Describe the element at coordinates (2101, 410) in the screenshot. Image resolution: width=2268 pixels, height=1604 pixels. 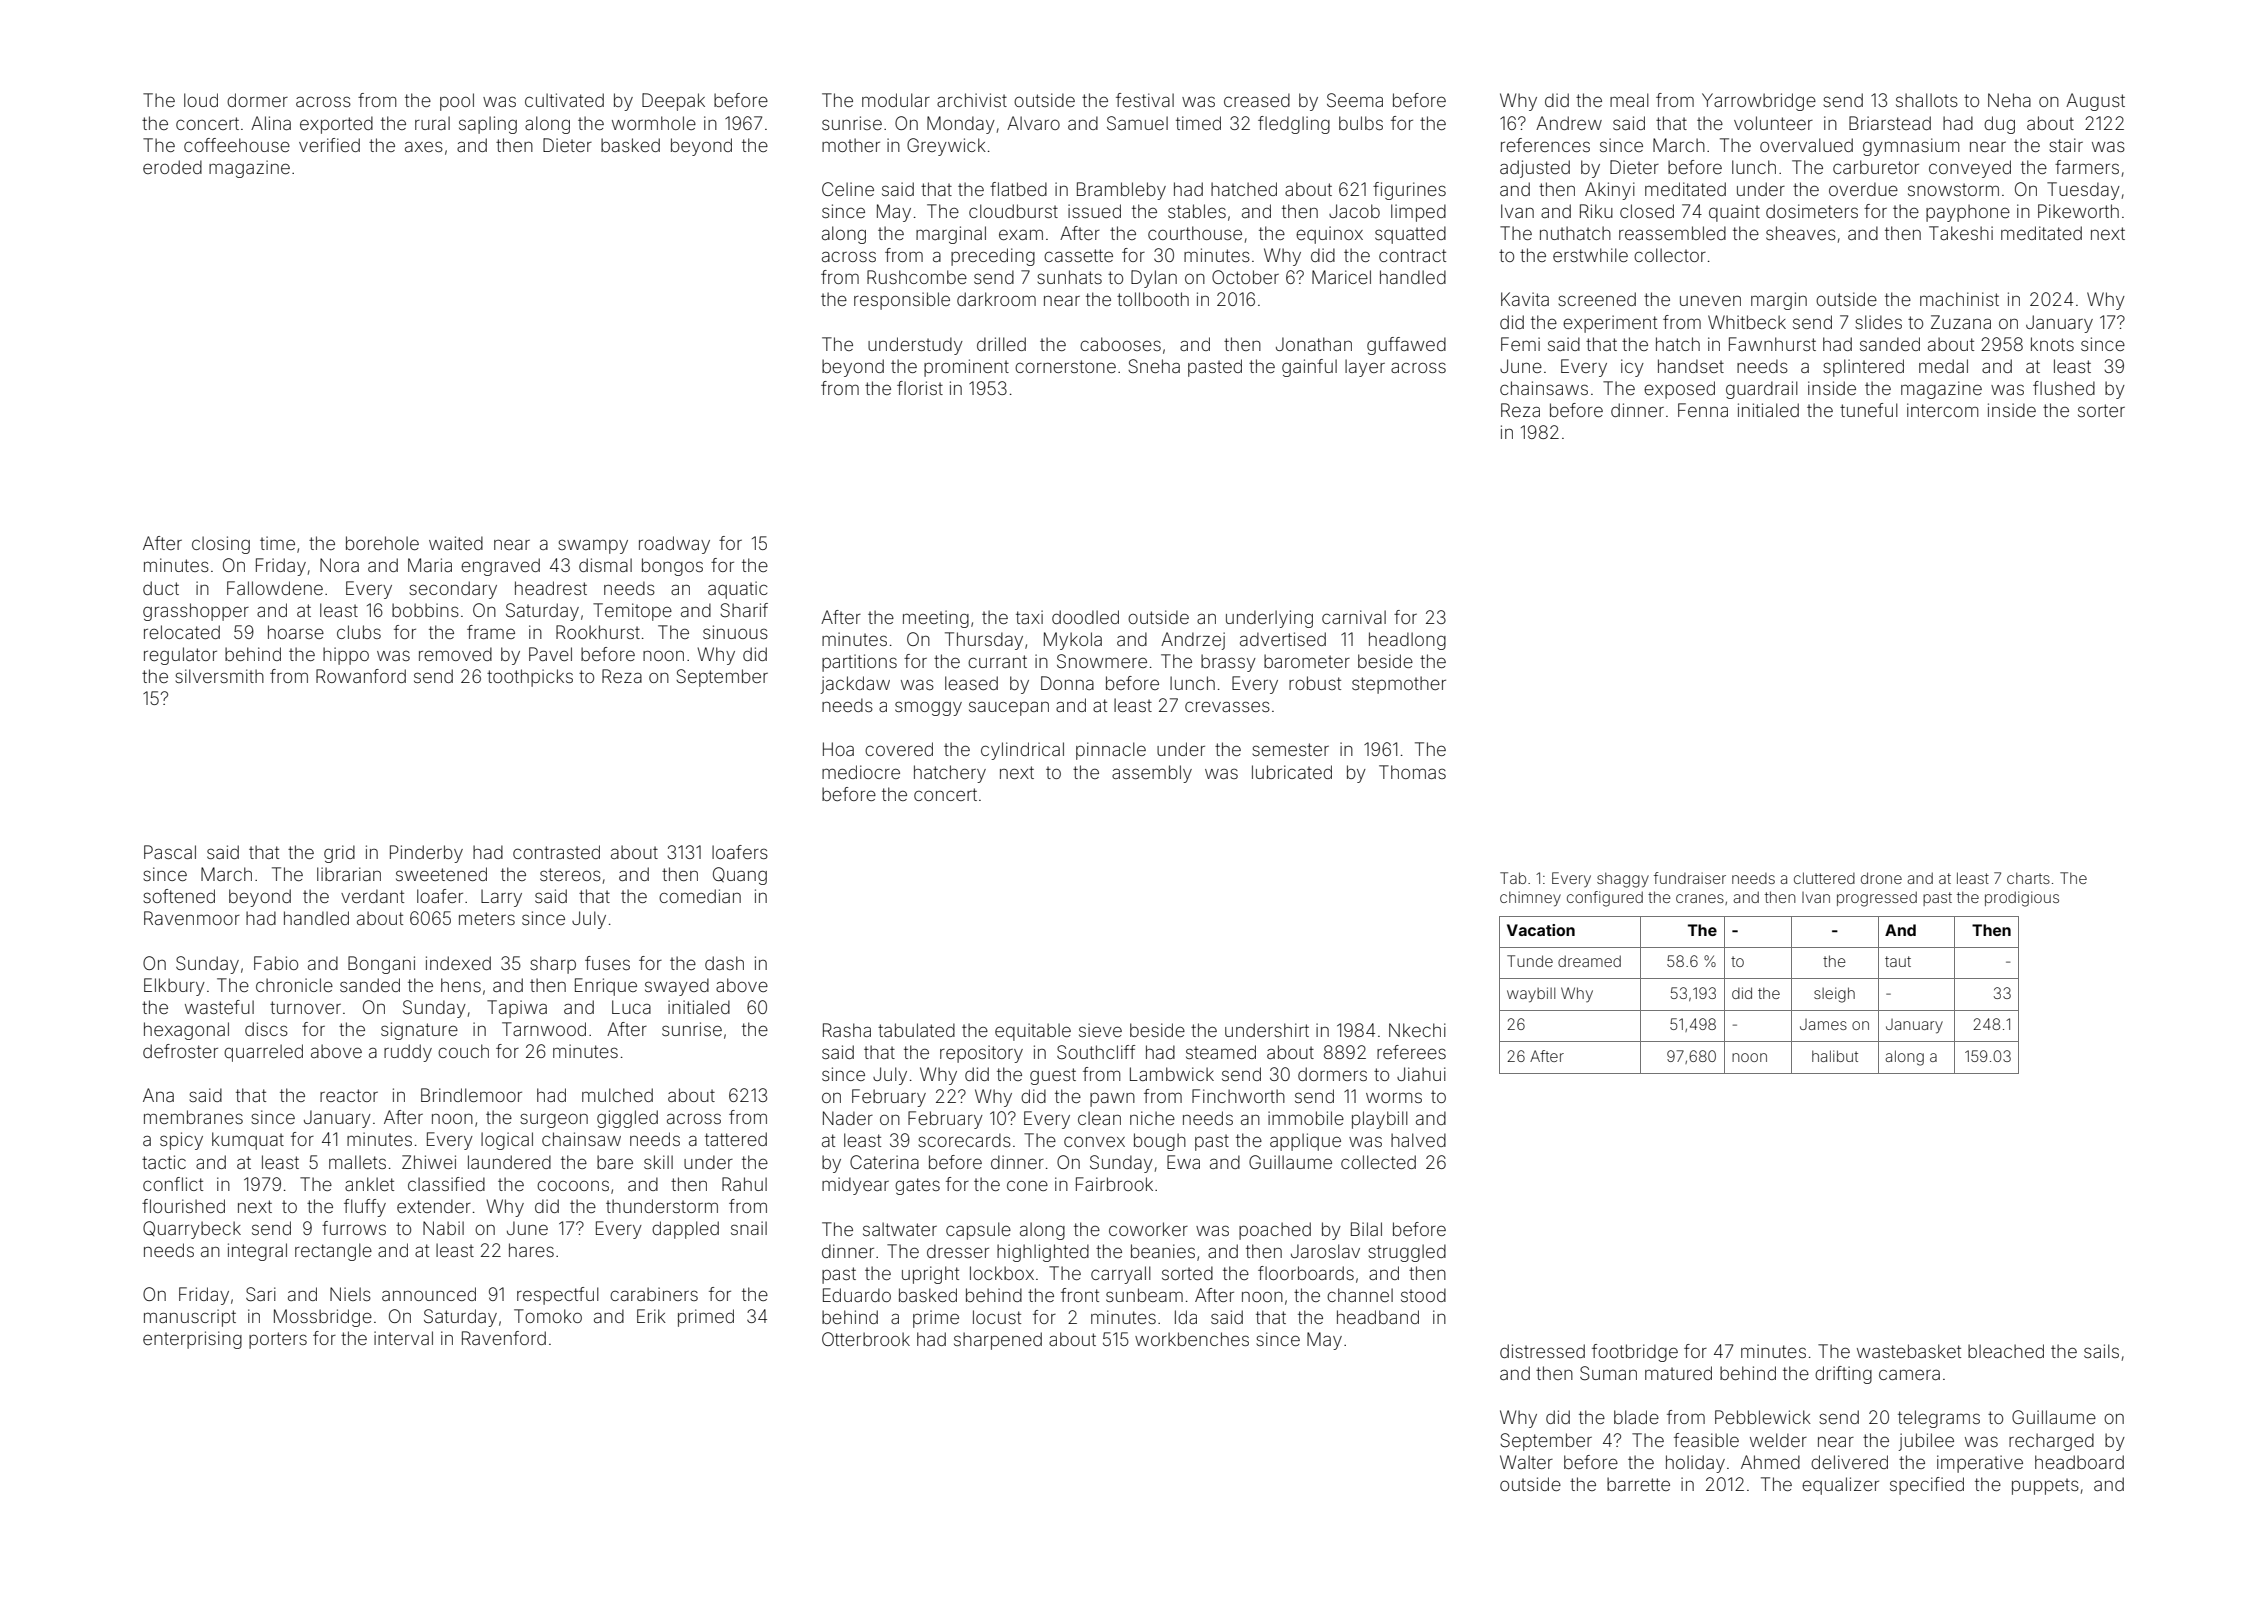
I see `sorter` at that location.
